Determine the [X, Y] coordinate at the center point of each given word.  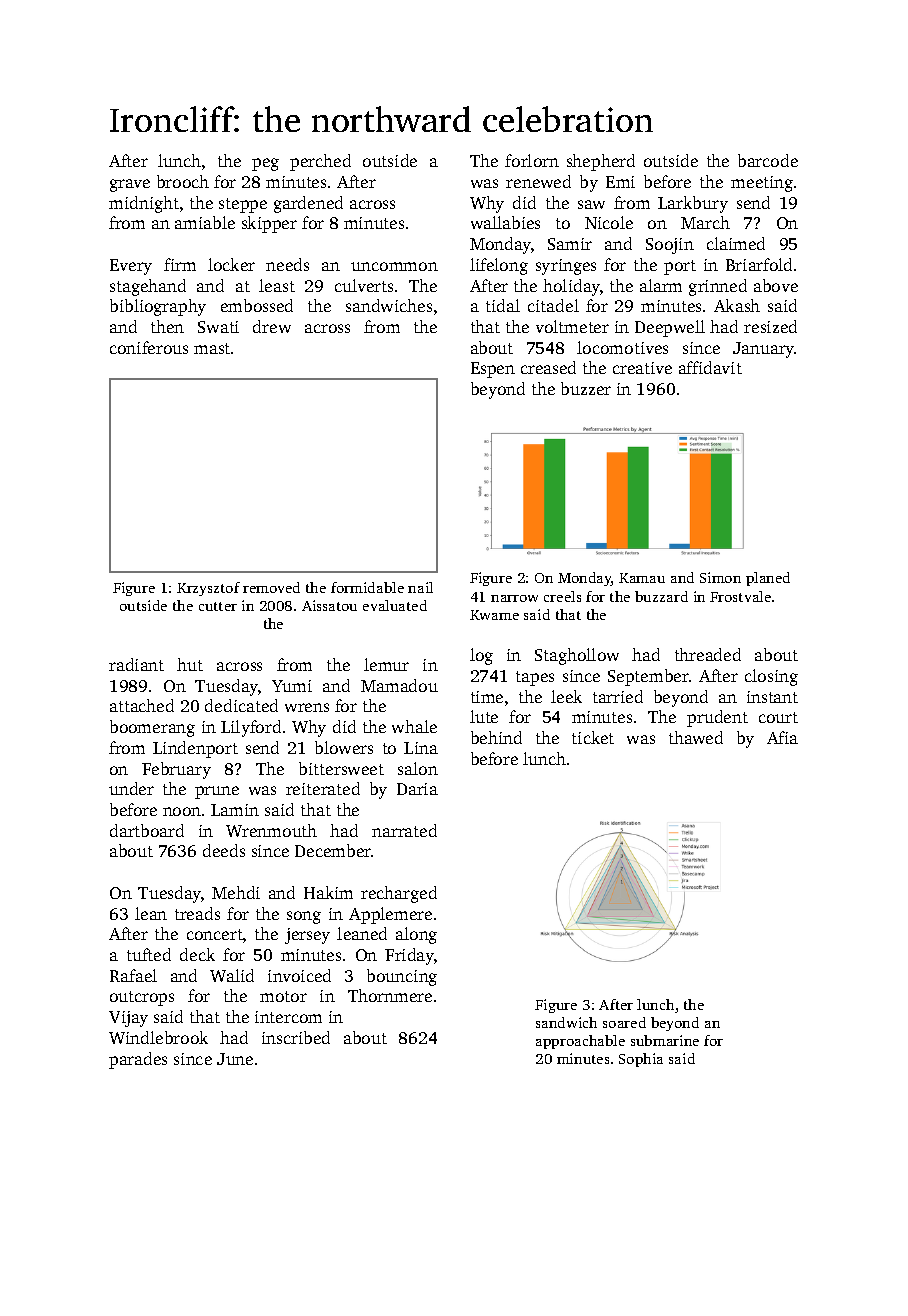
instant [772, 697]
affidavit [710, 367]
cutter [218, 606]
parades [138, 1060]
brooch [183, 181]
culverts [364, 285]
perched [320, 162]
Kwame [494, 615]
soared [624, 1022]
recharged [399, 894]
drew [272, 326]
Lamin [235, 810]
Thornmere [390, 995]
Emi [620, 182]
